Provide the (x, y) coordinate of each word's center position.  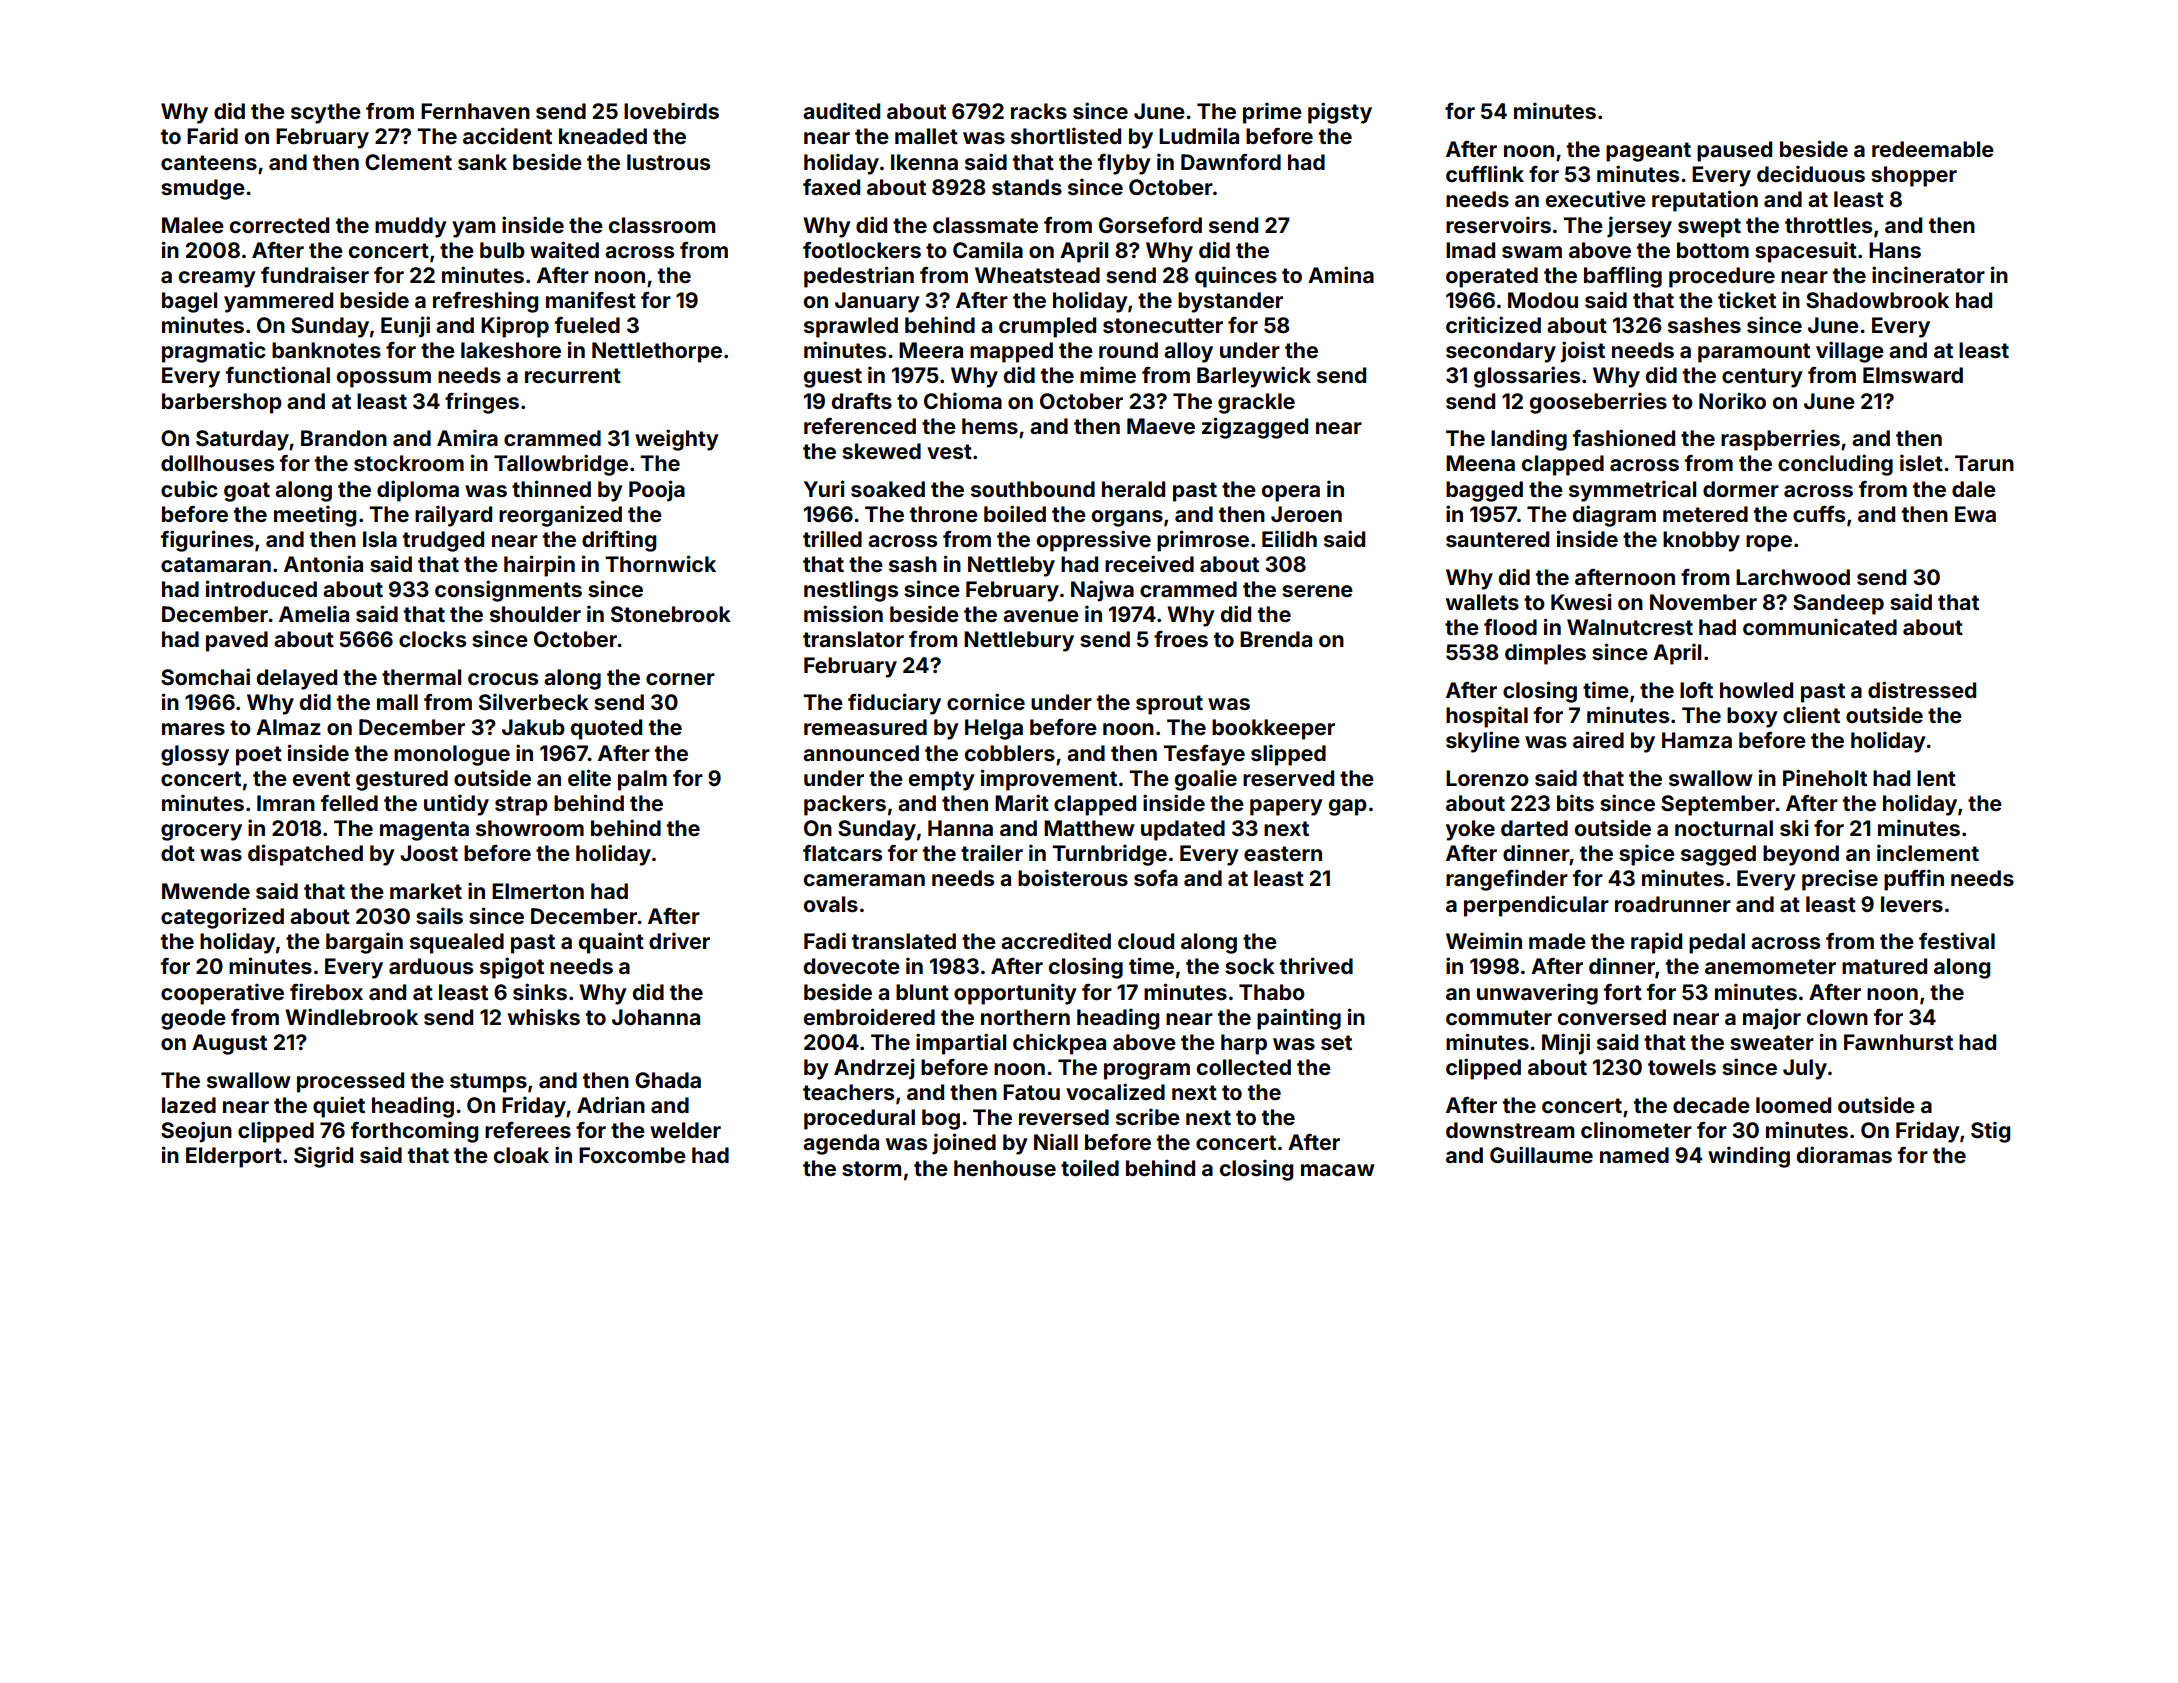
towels (1682, 1067)
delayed (297, 679)
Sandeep (1838, 604)
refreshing (485, 302)
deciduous (1811, 173)
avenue (1041, 616)
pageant (1648, 152)
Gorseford (1150, 225)
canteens (209, 162)
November (1703, 602)
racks (1039, 111)
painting (1299, 1019)
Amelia (314, 613)
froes (1181, 639)
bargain (364, 943)
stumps (488, 1083)
